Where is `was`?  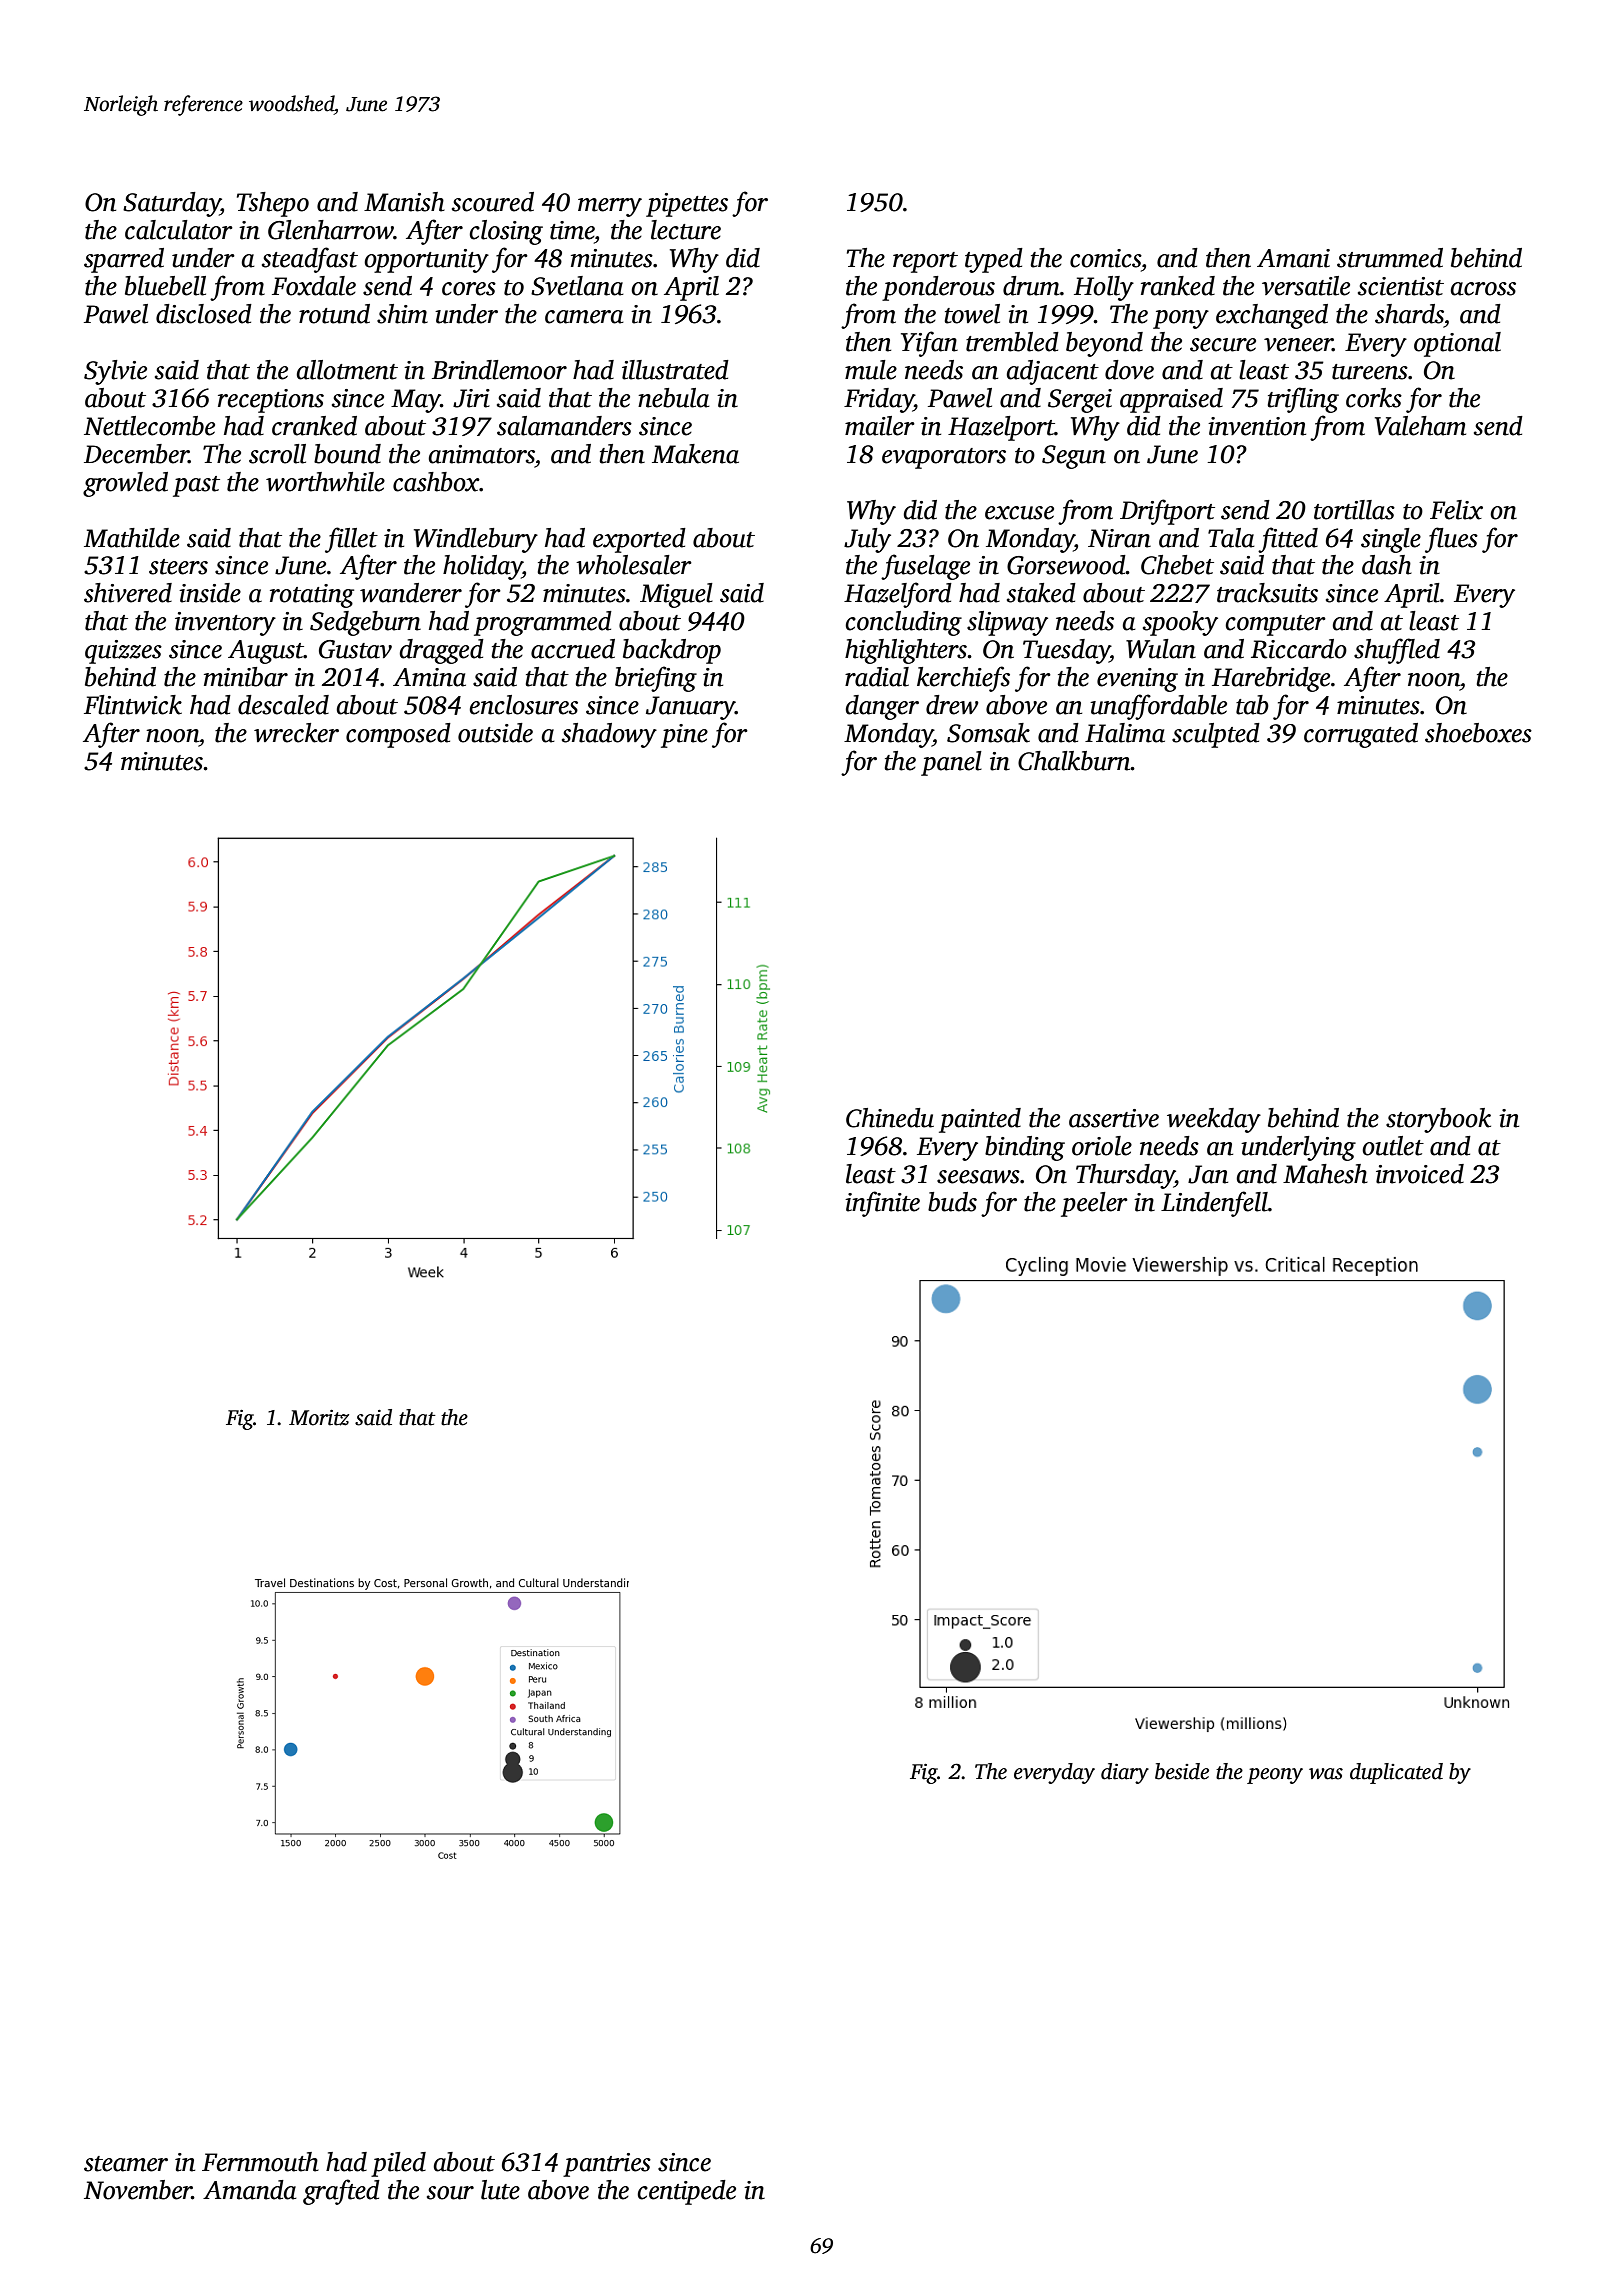
was is located at coordinates (1326, 1774).
